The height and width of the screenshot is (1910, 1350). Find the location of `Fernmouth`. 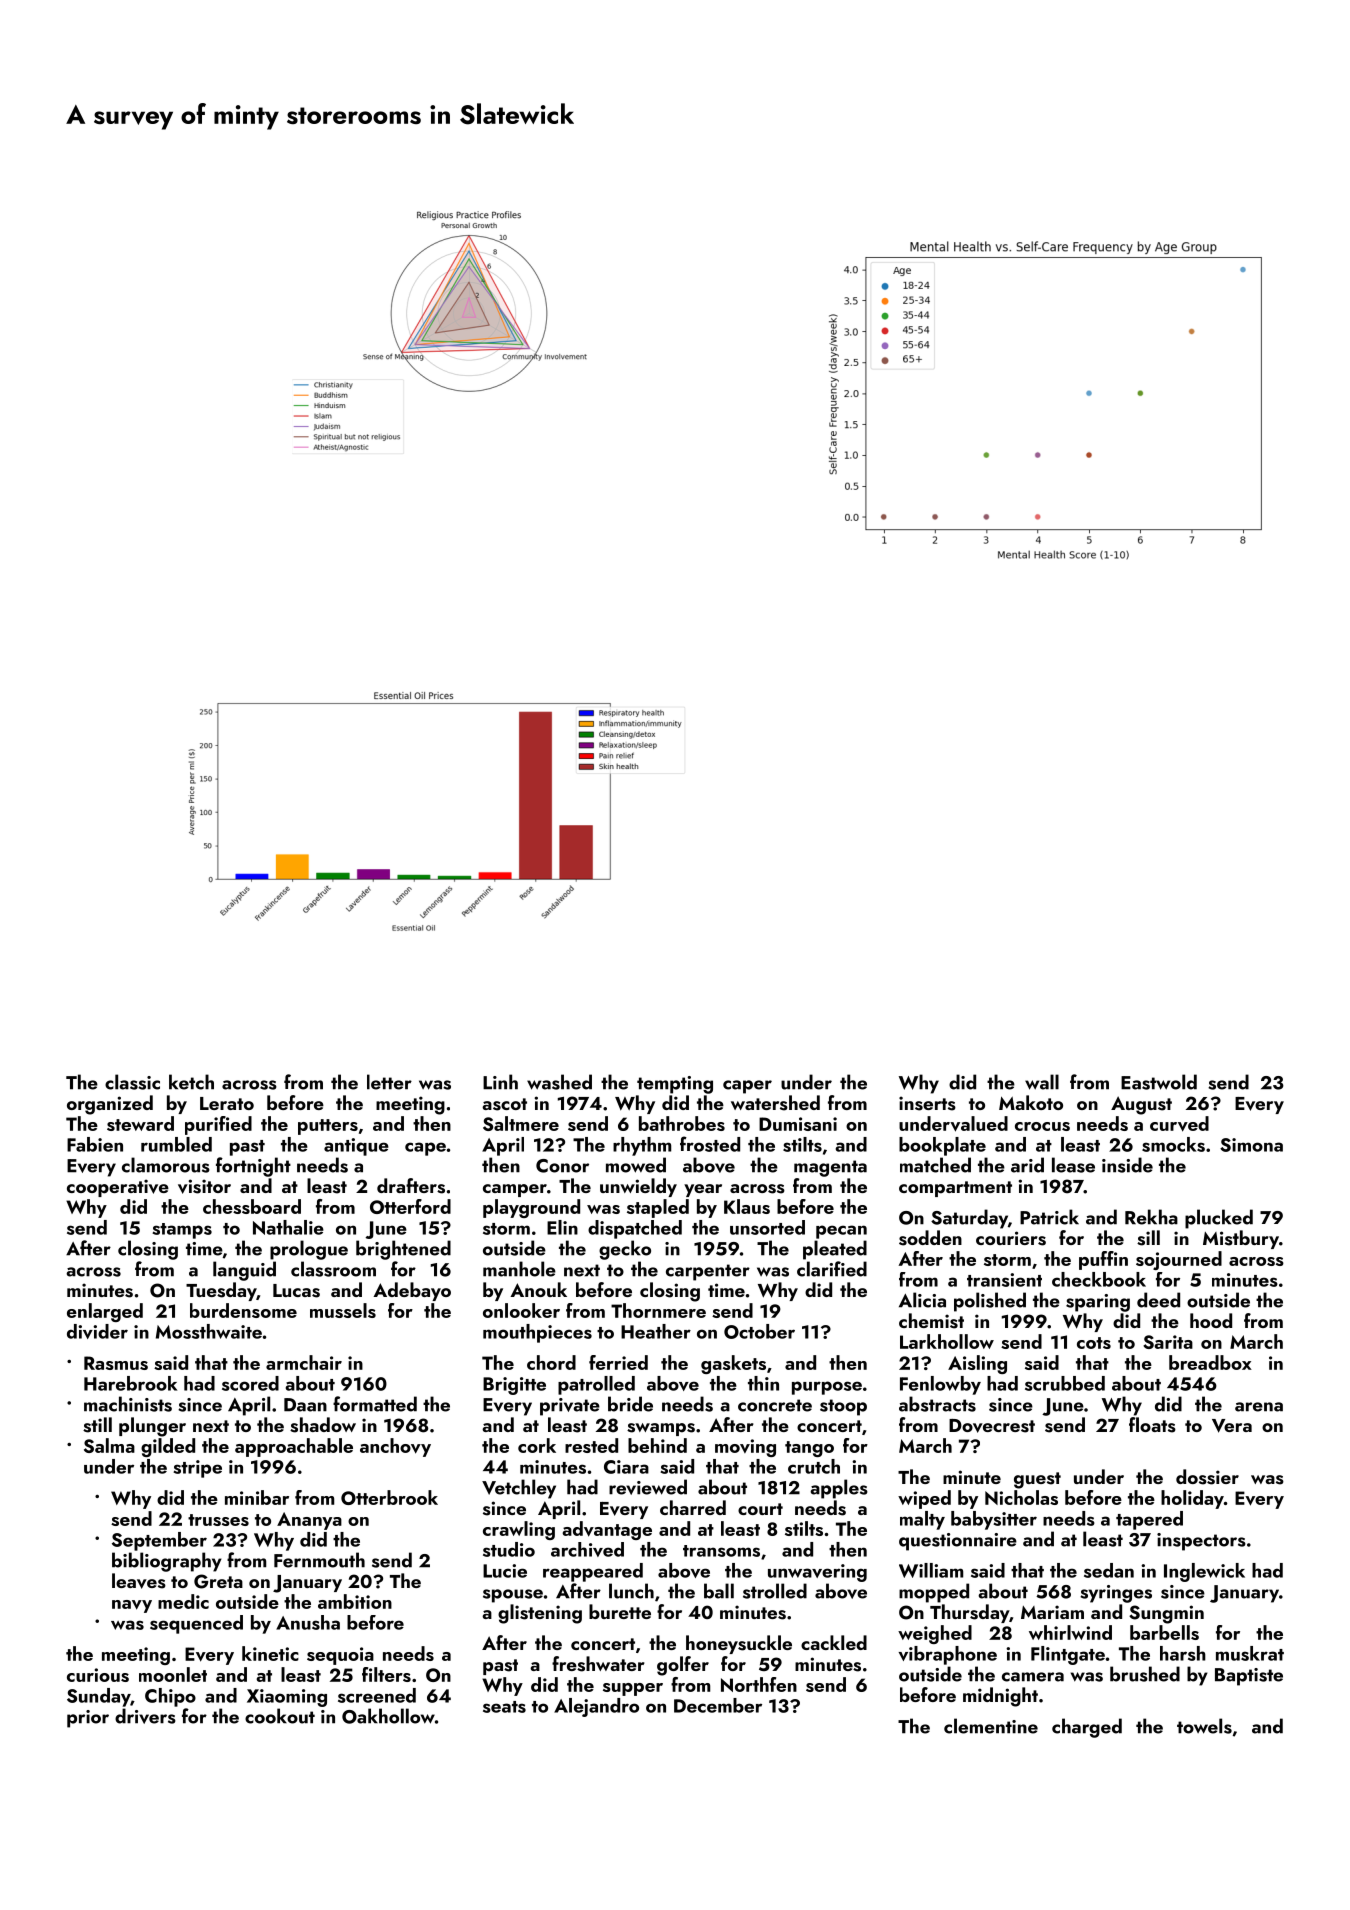

Fernmouth is located at coordinates (319, 1560).
